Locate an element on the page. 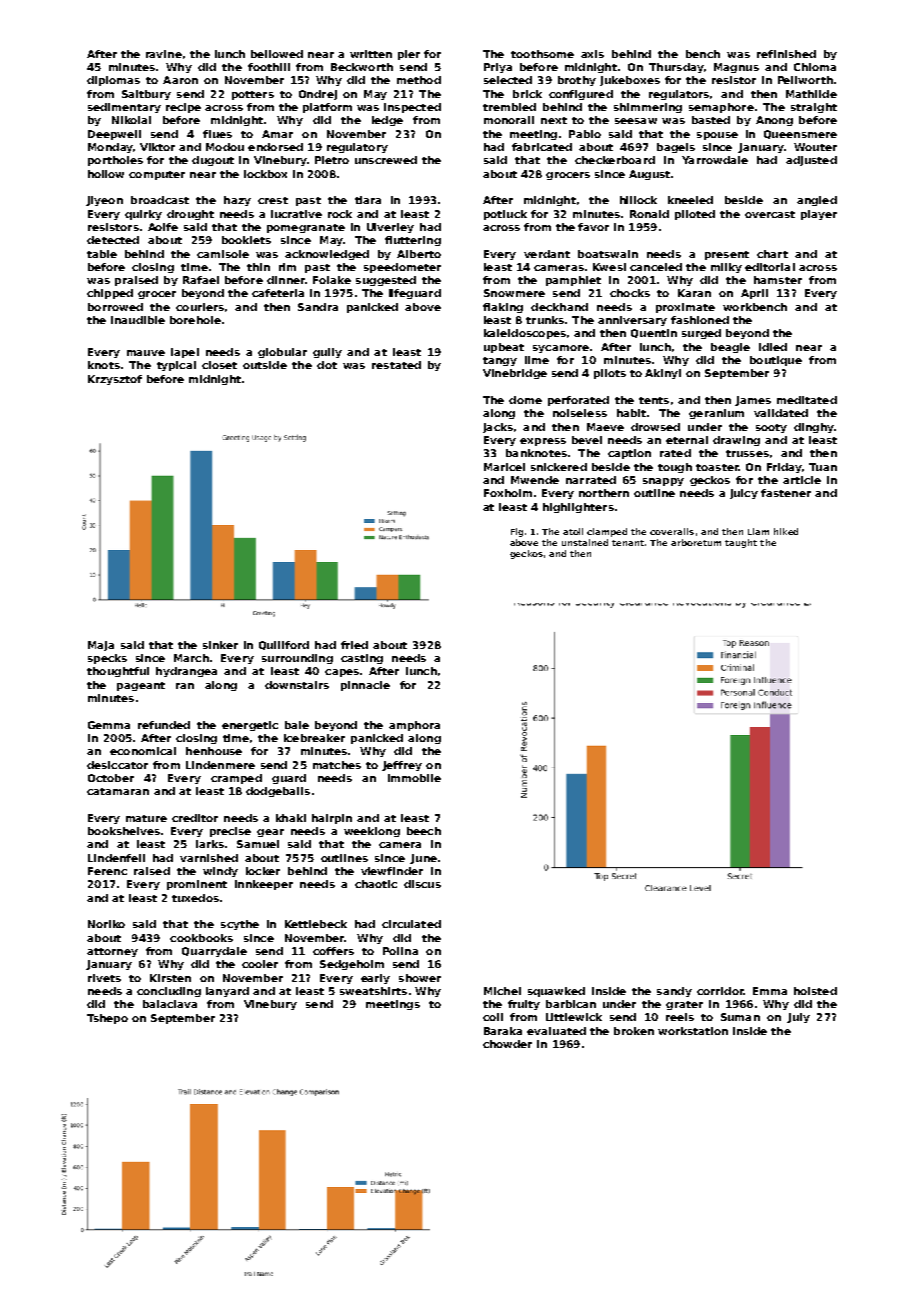 Image resolution: width=924 pixels, height=1308 pixels. taught is located at coordinates (741, 543).
